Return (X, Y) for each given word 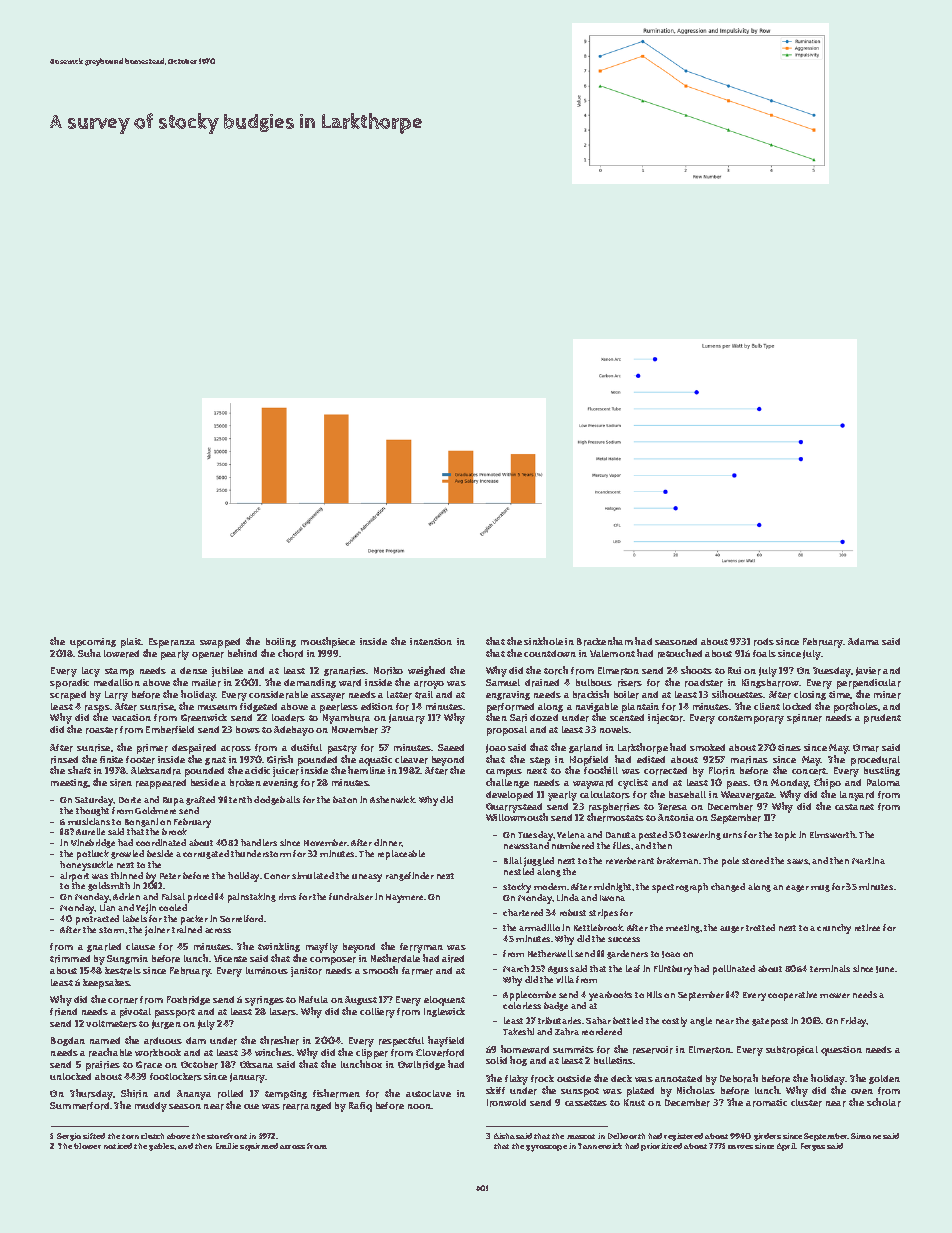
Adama (863, 641)
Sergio (69, 1137)
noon (419, 1106)
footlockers (176, 1077)
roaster (102, 730)
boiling (281, 642)
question (841, 1051)
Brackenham (605, 641)
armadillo (539, 927)
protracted (97, 920)
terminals (830, 968)
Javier (868, 671)
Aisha (504, 1136)
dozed (544, 717)
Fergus (813, 1147)
